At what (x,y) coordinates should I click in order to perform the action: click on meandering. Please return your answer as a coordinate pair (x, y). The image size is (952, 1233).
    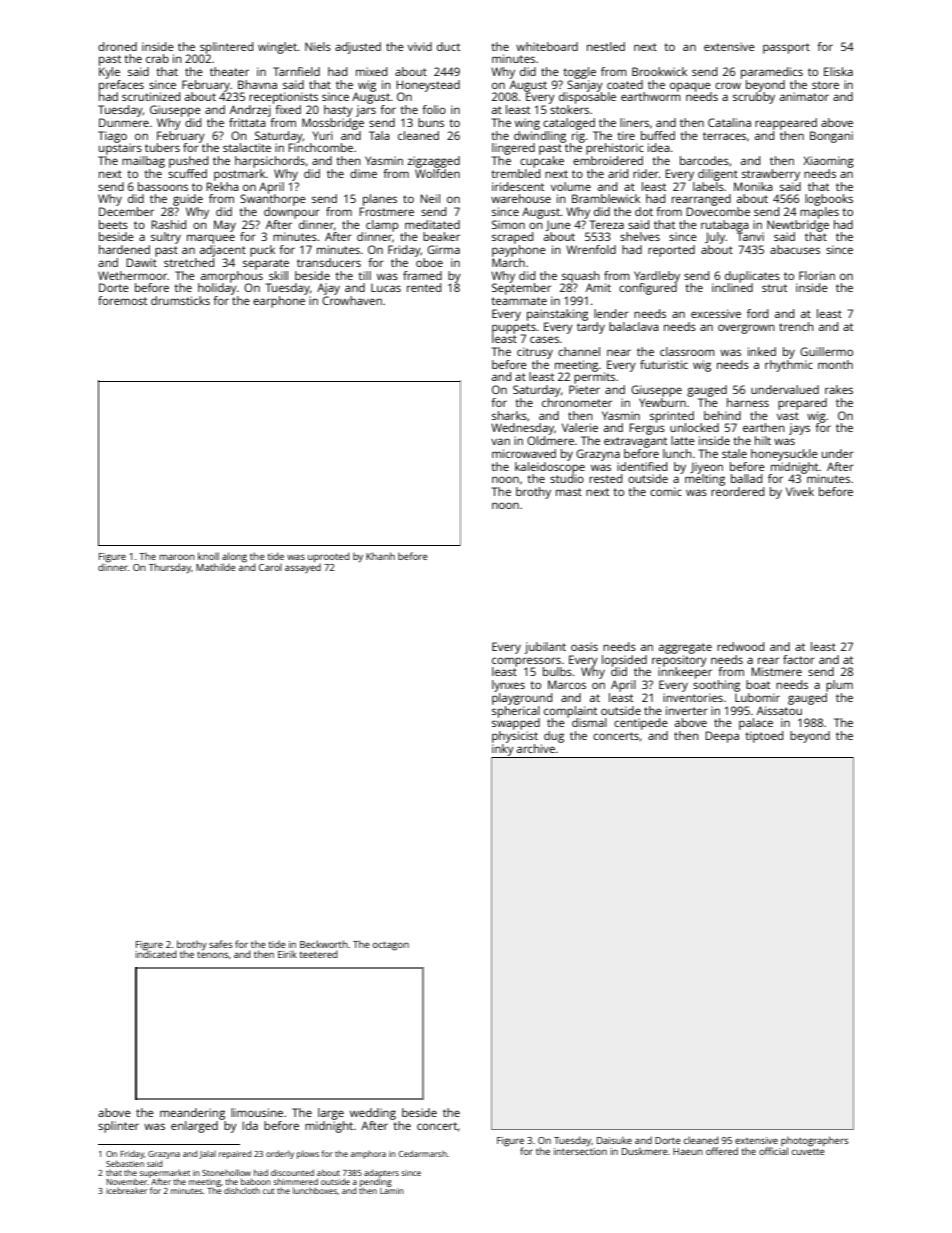
    Looking at the image, I should click on (192, 1114).
